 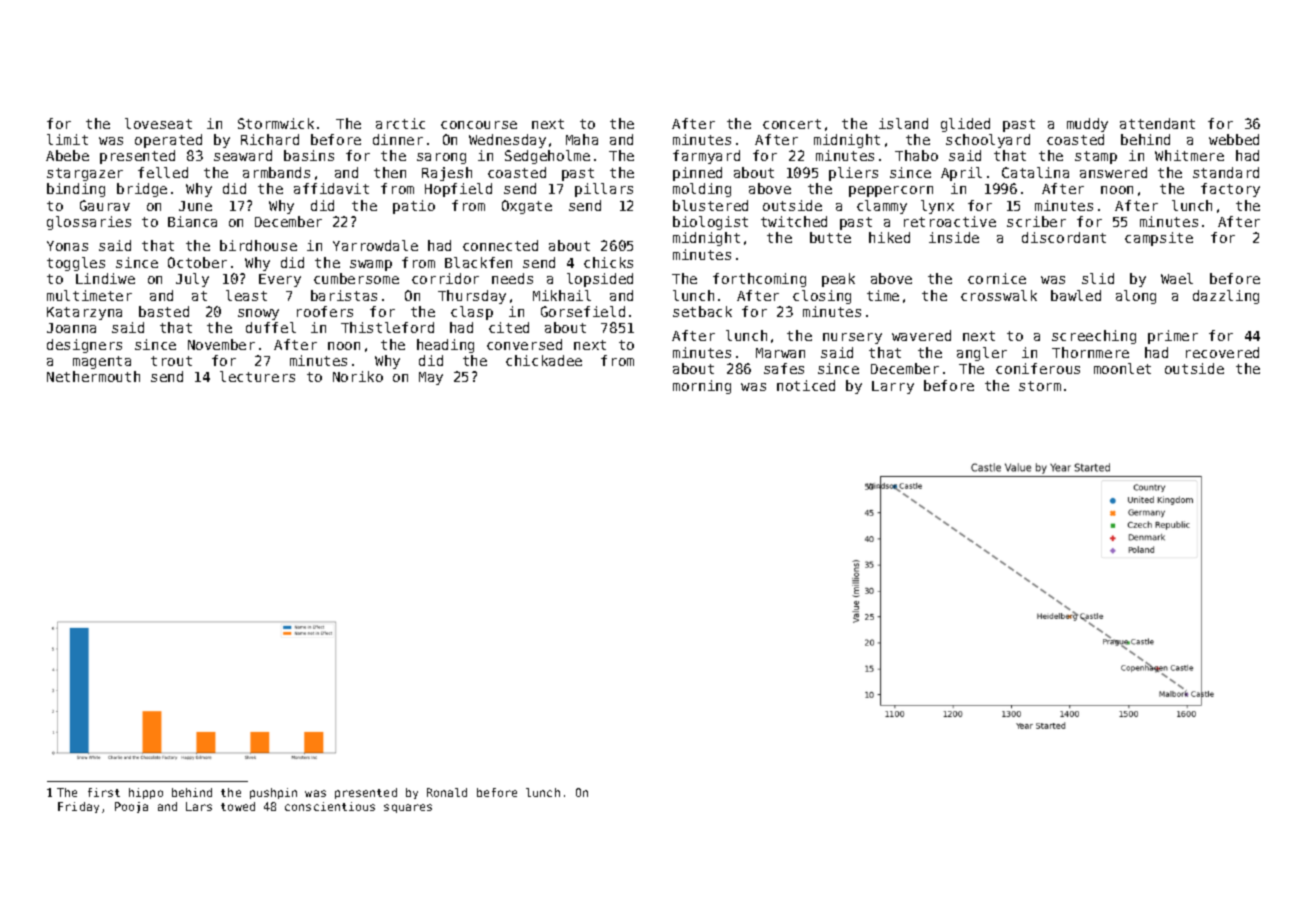 What do you see at coordinates (794, 221) in the image?
I see `twitched` at bounding box center [794, 221].
